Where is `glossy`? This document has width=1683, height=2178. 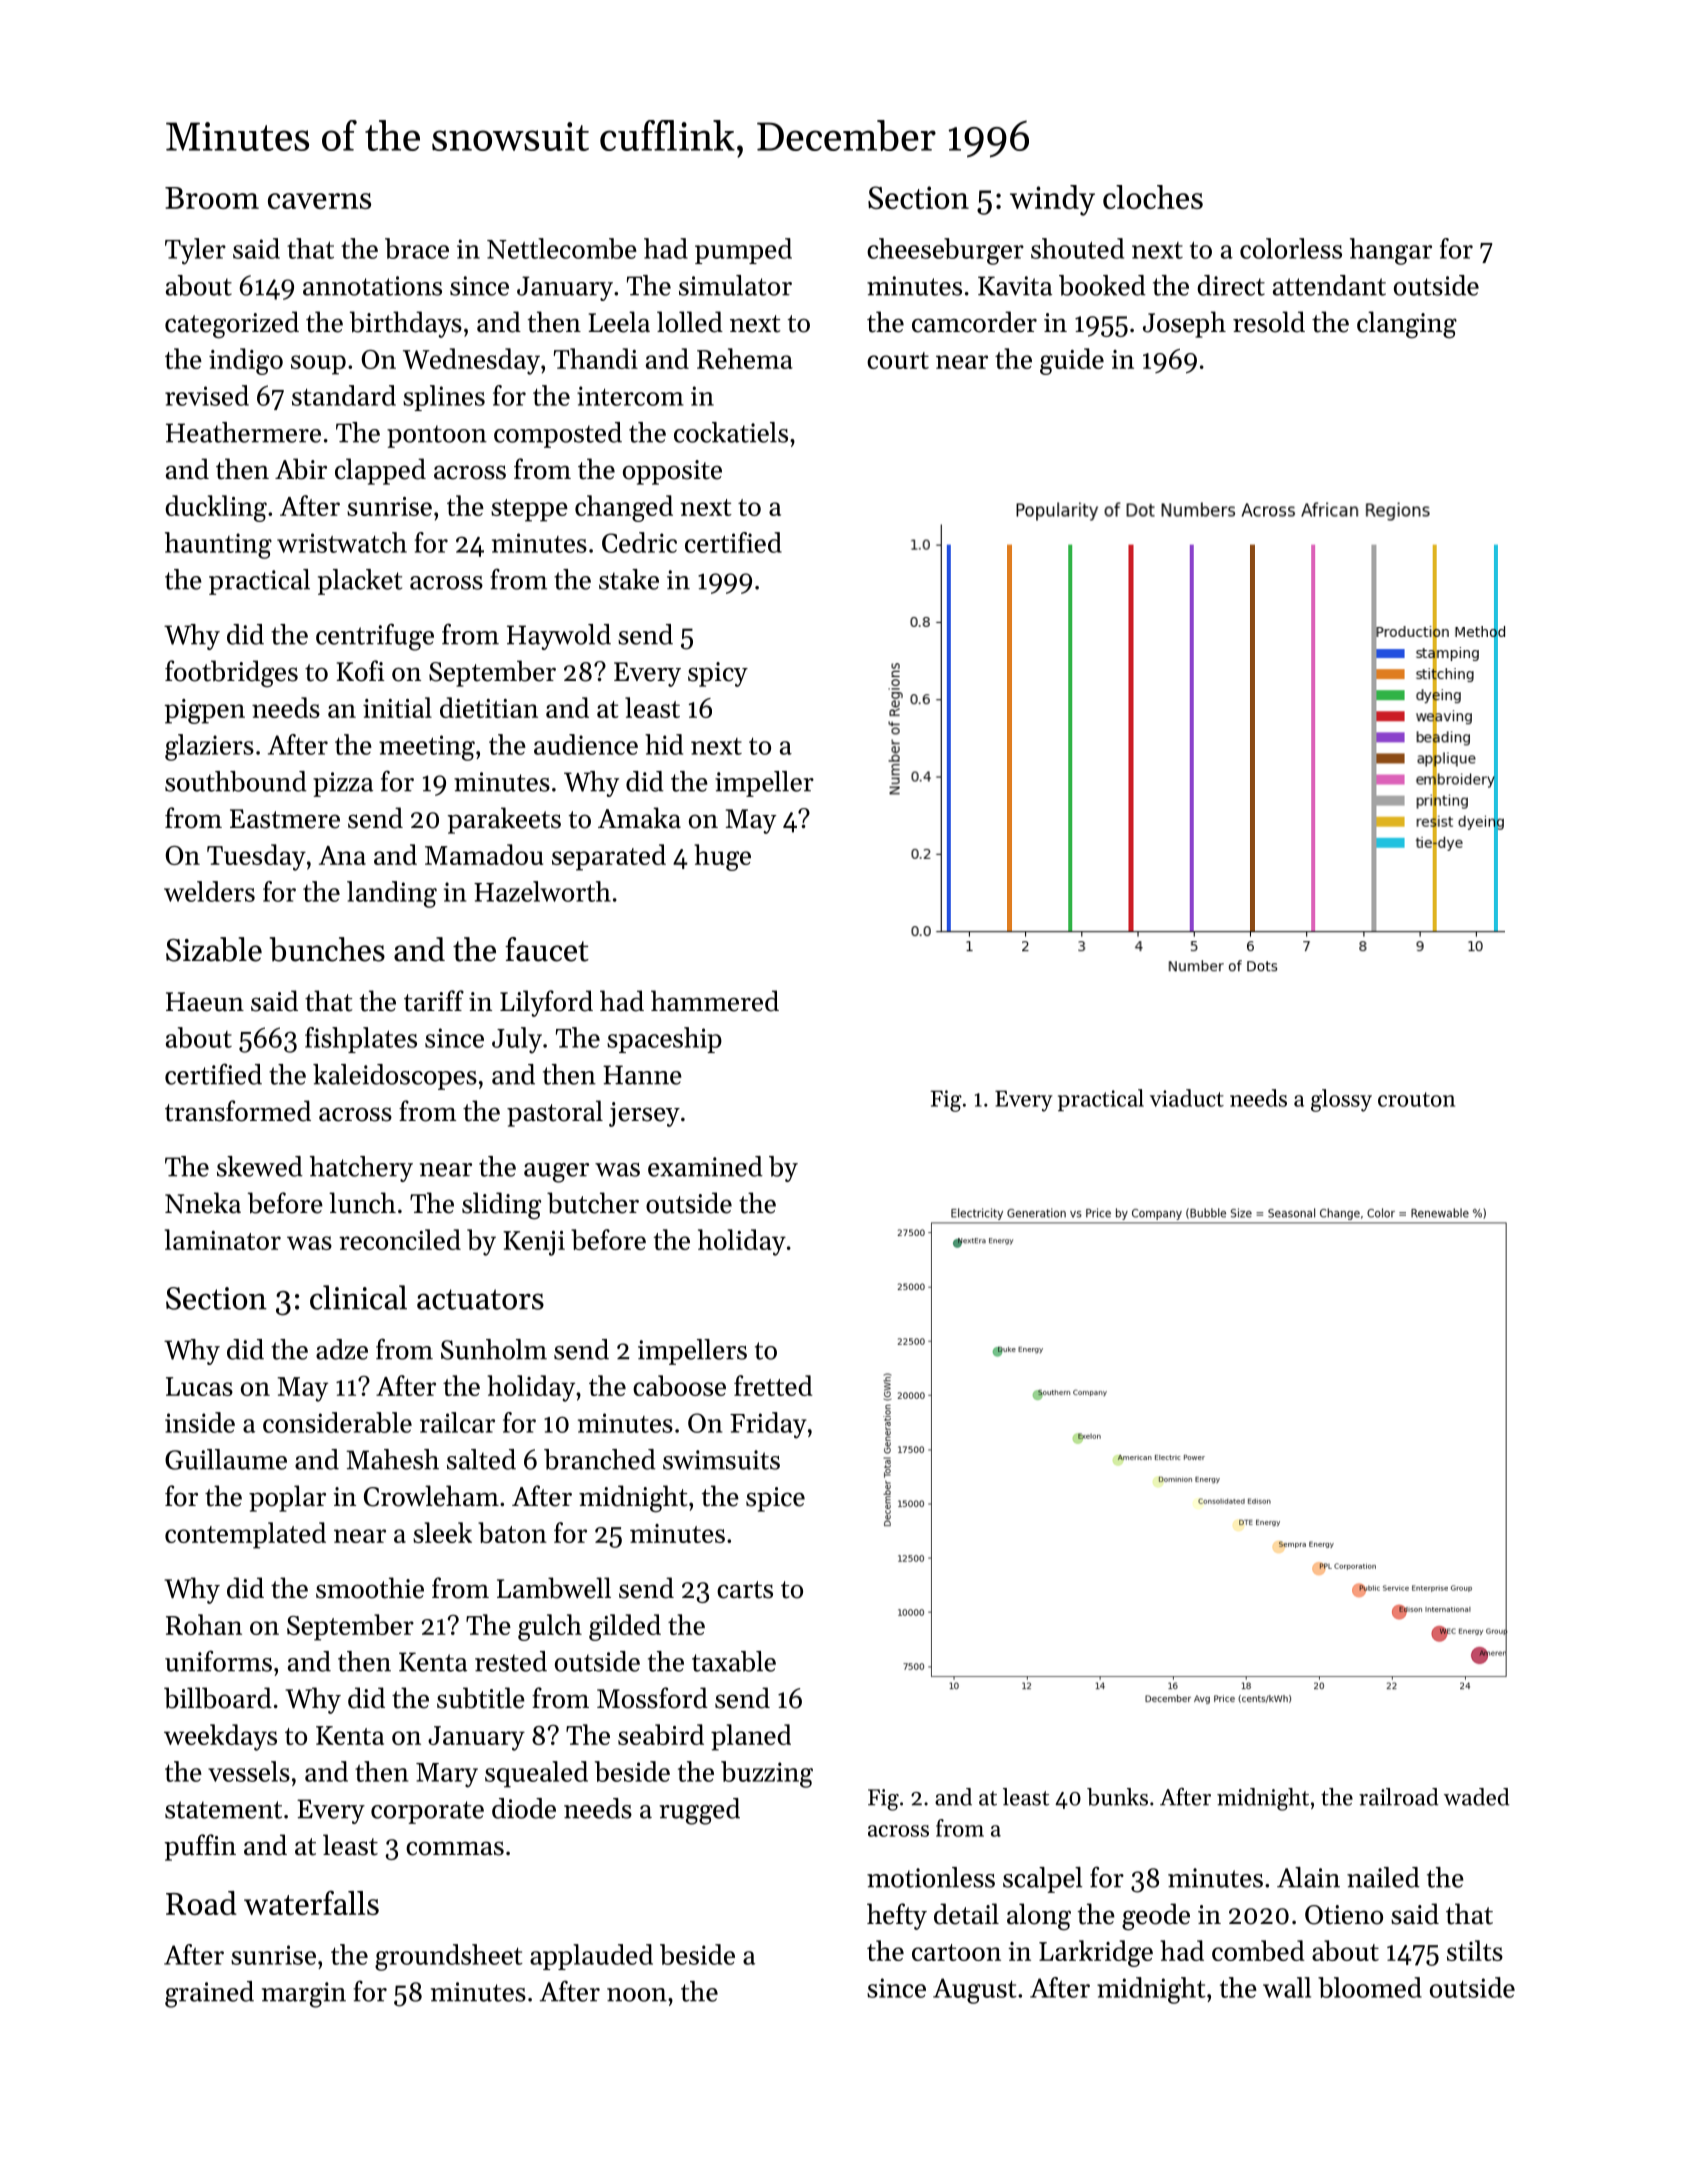
glossy is located at coordinates (1341, 1100).
